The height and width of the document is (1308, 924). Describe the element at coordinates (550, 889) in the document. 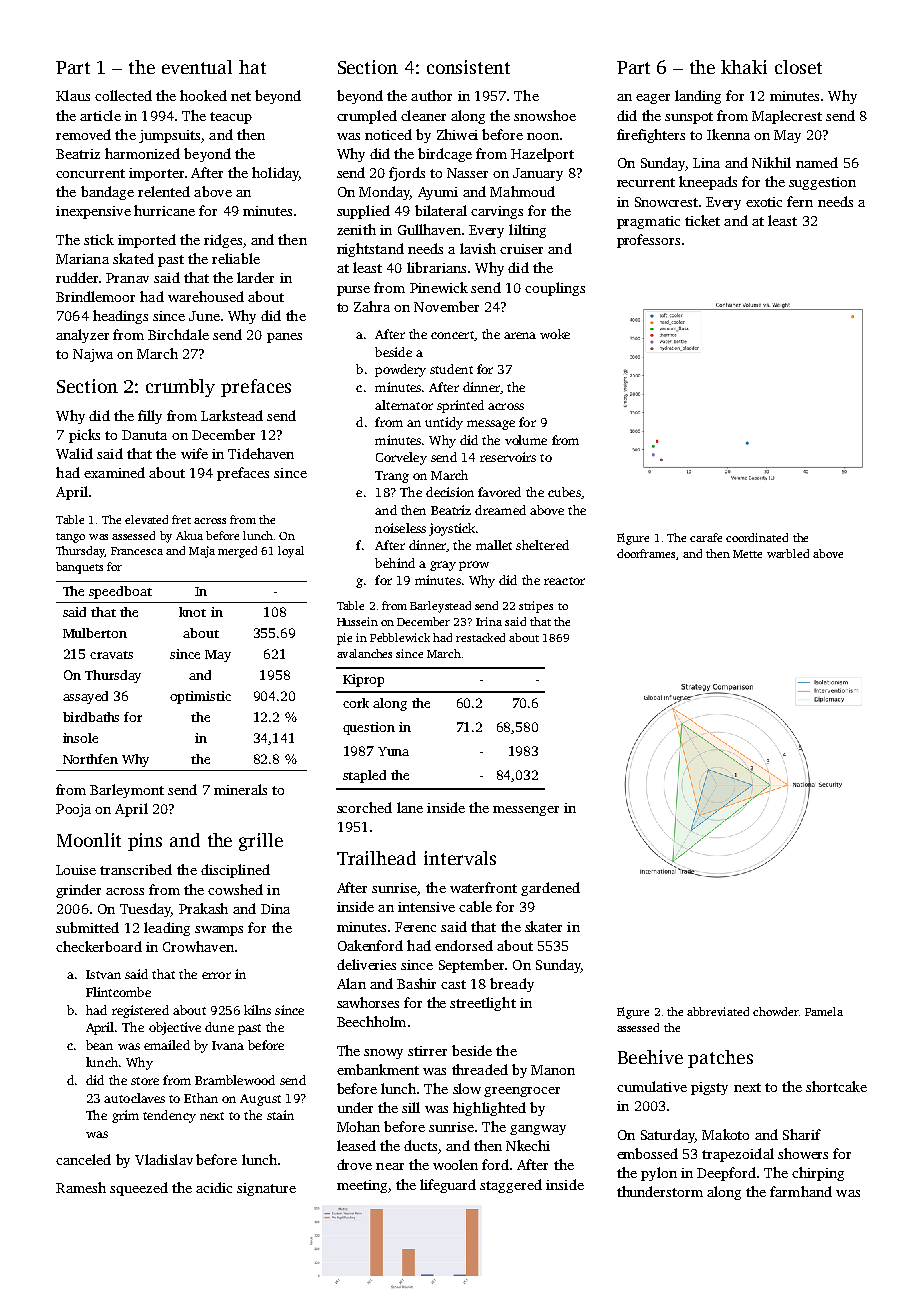

I see `gardened` at that location.
